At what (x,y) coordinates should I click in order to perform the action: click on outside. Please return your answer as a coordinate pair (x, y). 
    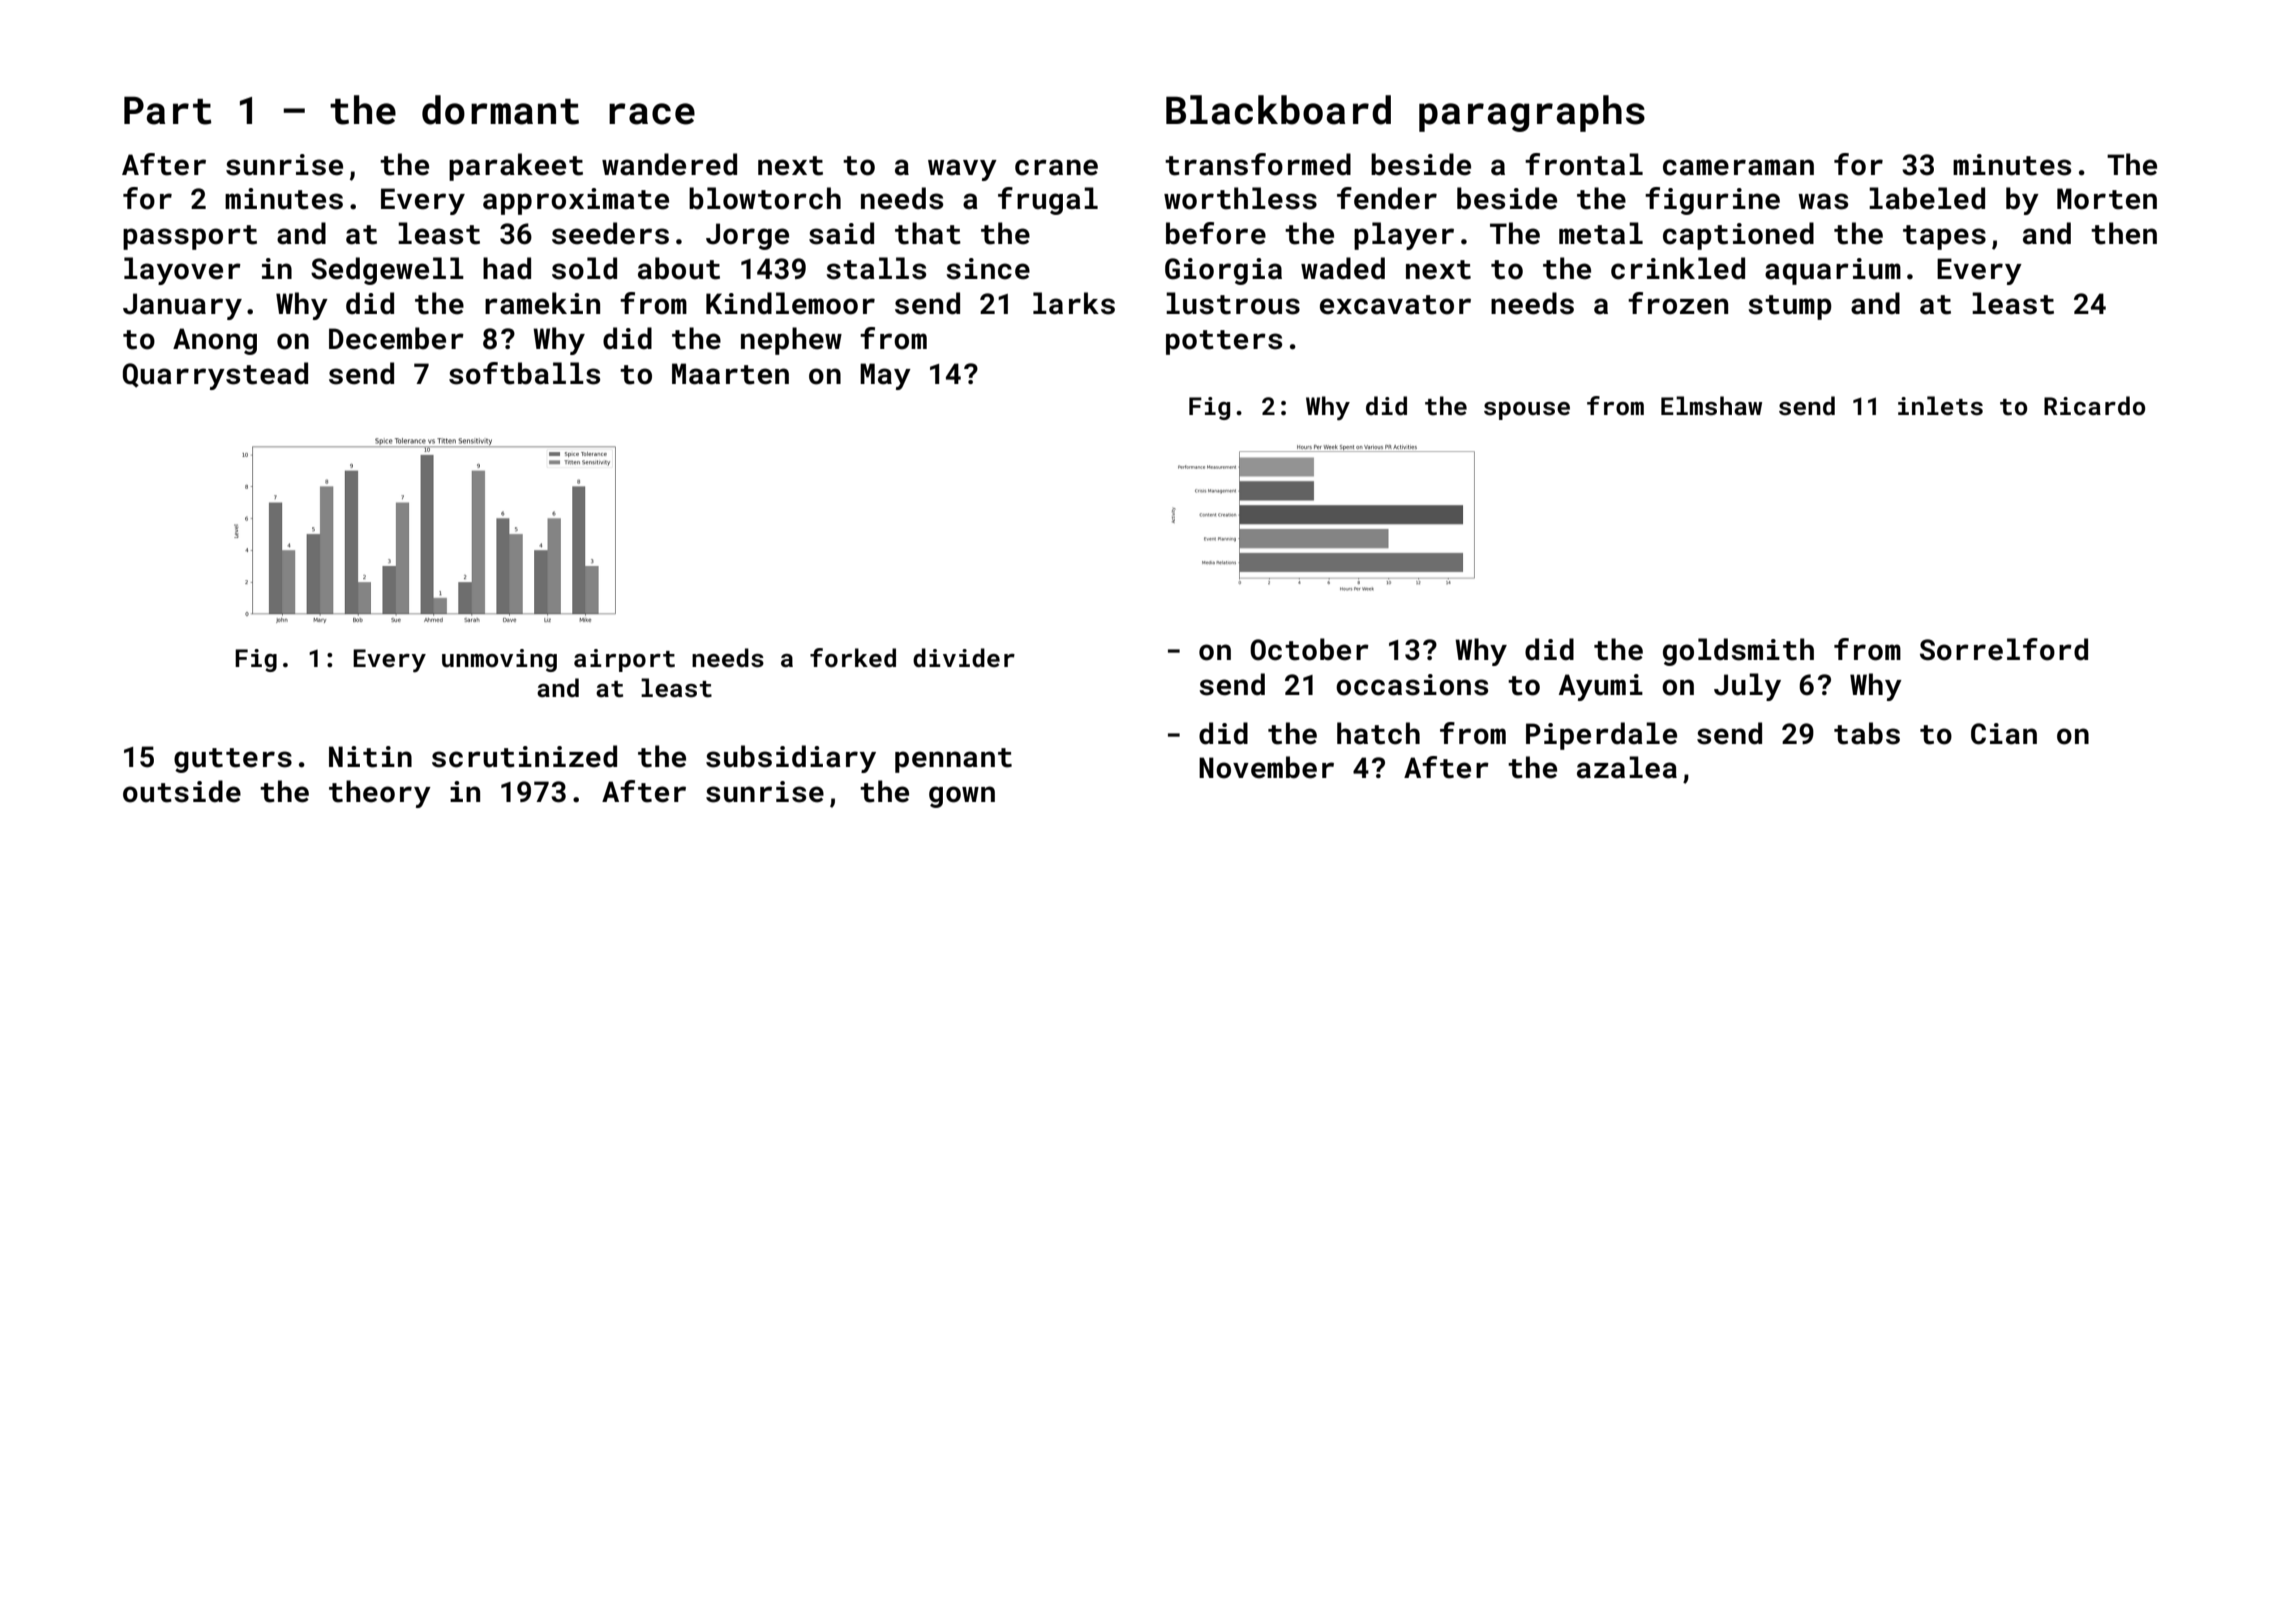
    Looking at the image, I should click on (182, 791).
